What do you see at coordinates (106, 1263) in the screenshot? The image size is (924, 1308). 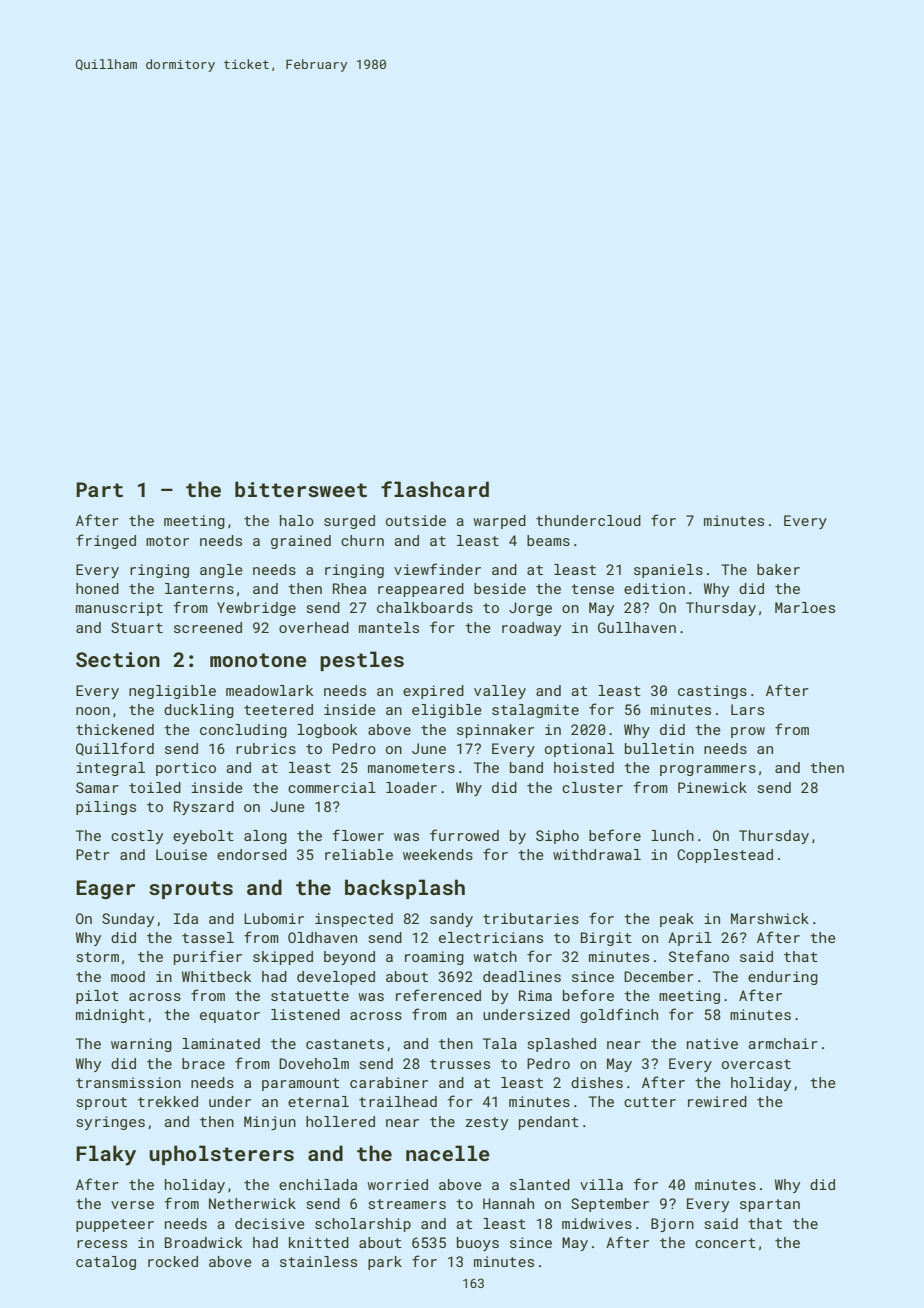 I see `catalog` at bounding box center [106, 1263].
